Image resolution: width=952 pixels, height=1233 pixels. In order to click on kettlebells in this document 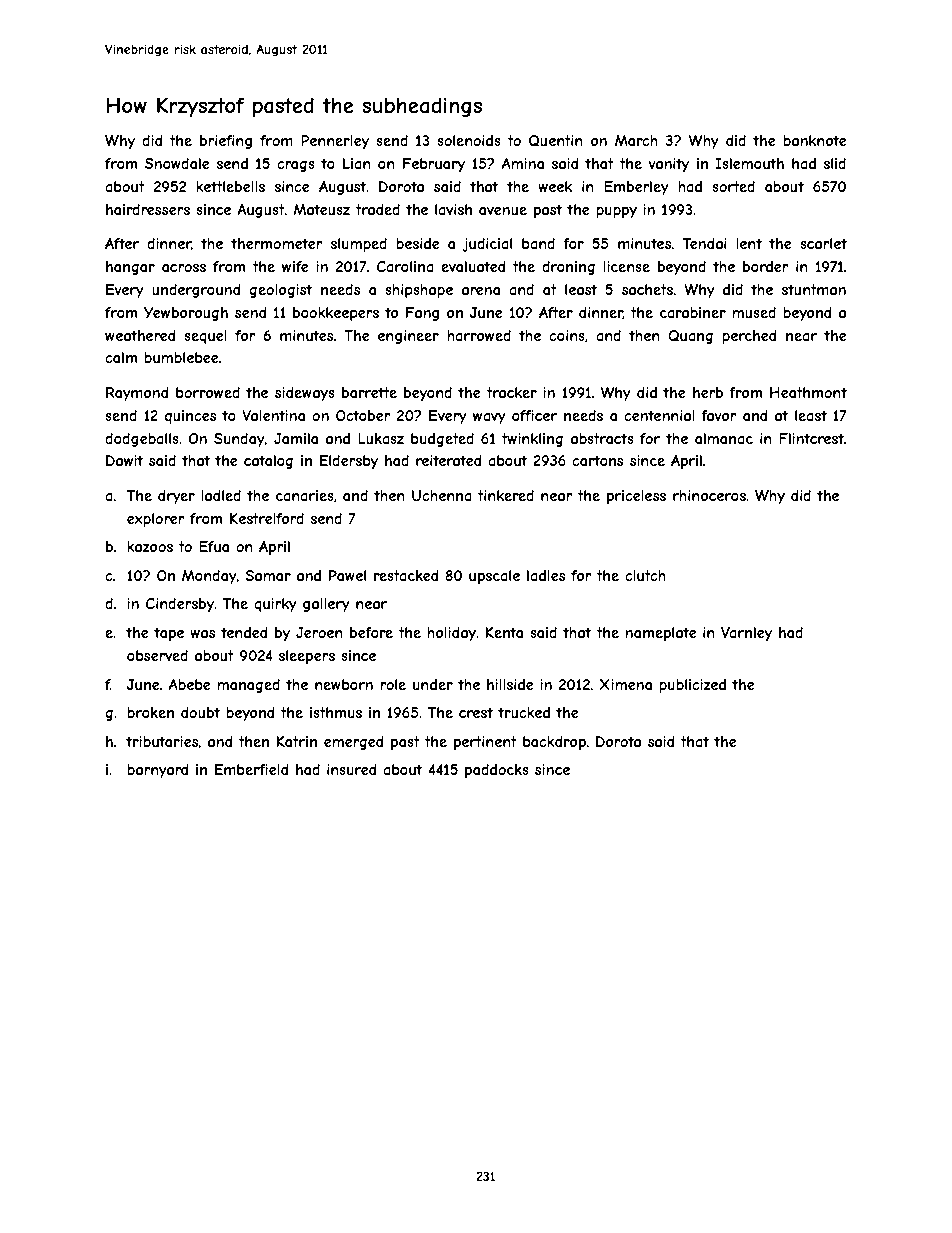, I will do `click(230, 186)`.
